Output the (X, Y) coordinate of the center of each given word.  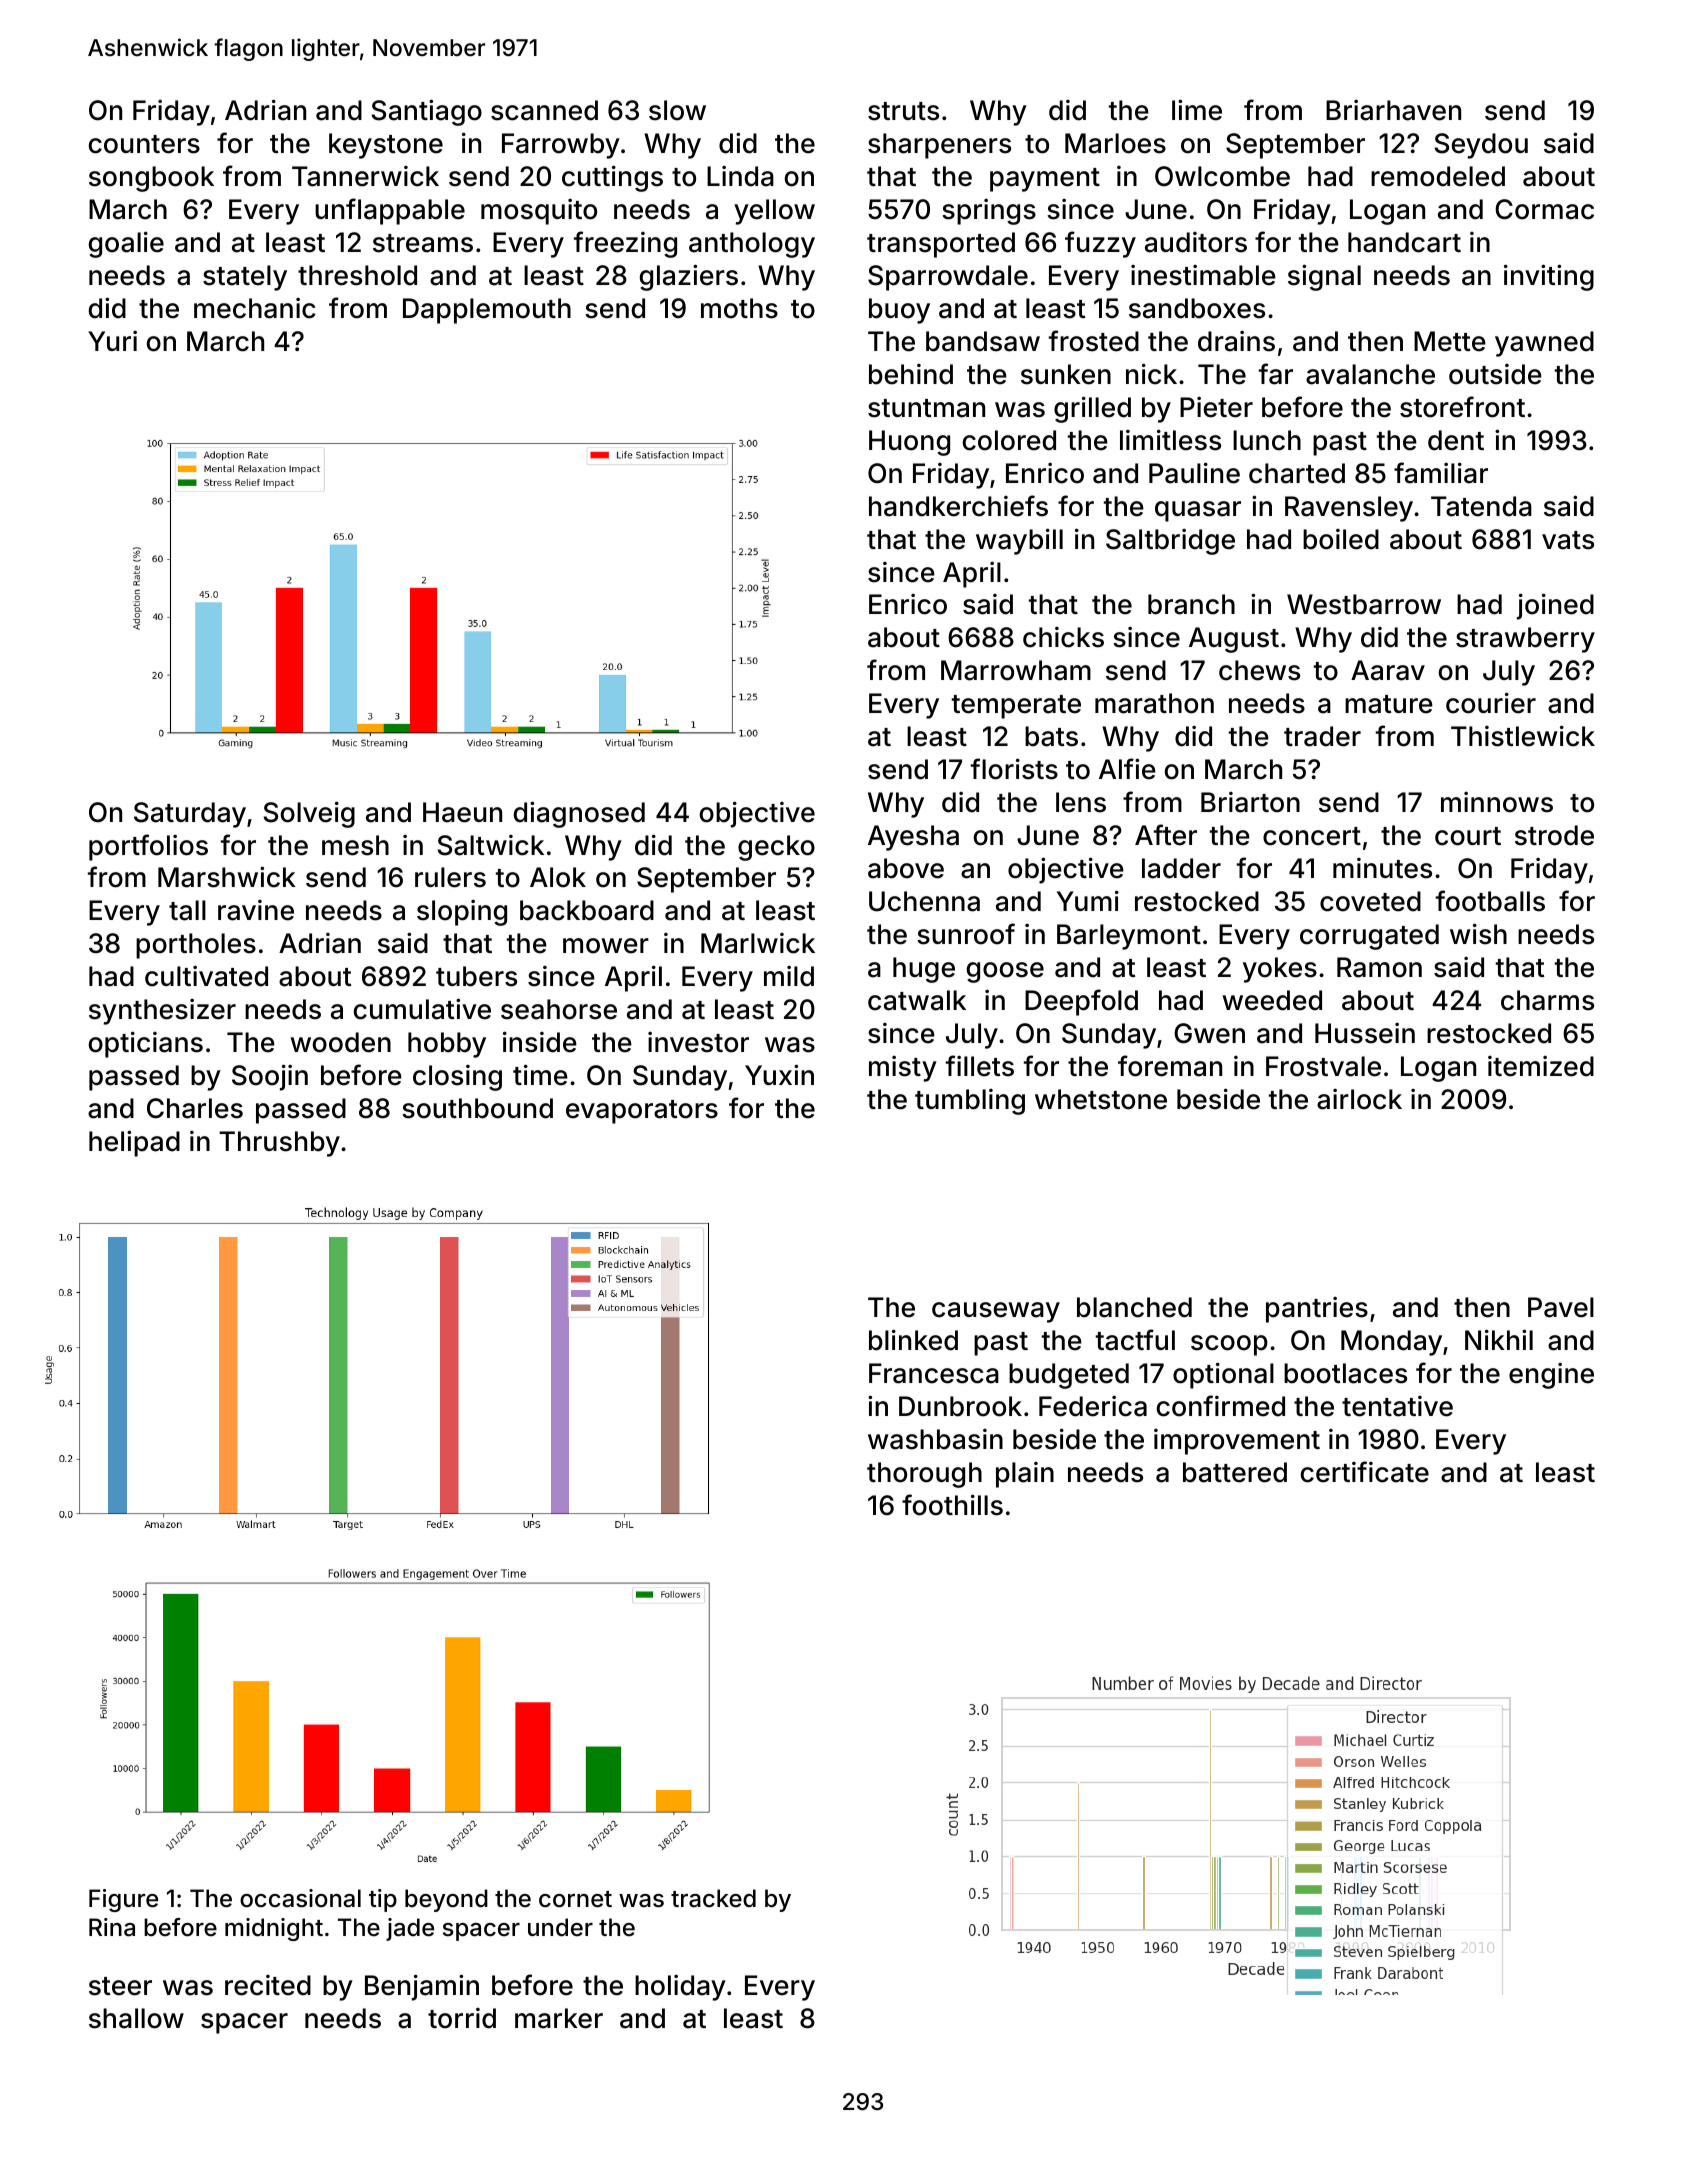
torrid (462, 2018)
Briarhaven (1393, 110)
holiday (680, 1988)
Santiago (426, 112)
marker (559, 2018)
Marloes (1115, 143)
